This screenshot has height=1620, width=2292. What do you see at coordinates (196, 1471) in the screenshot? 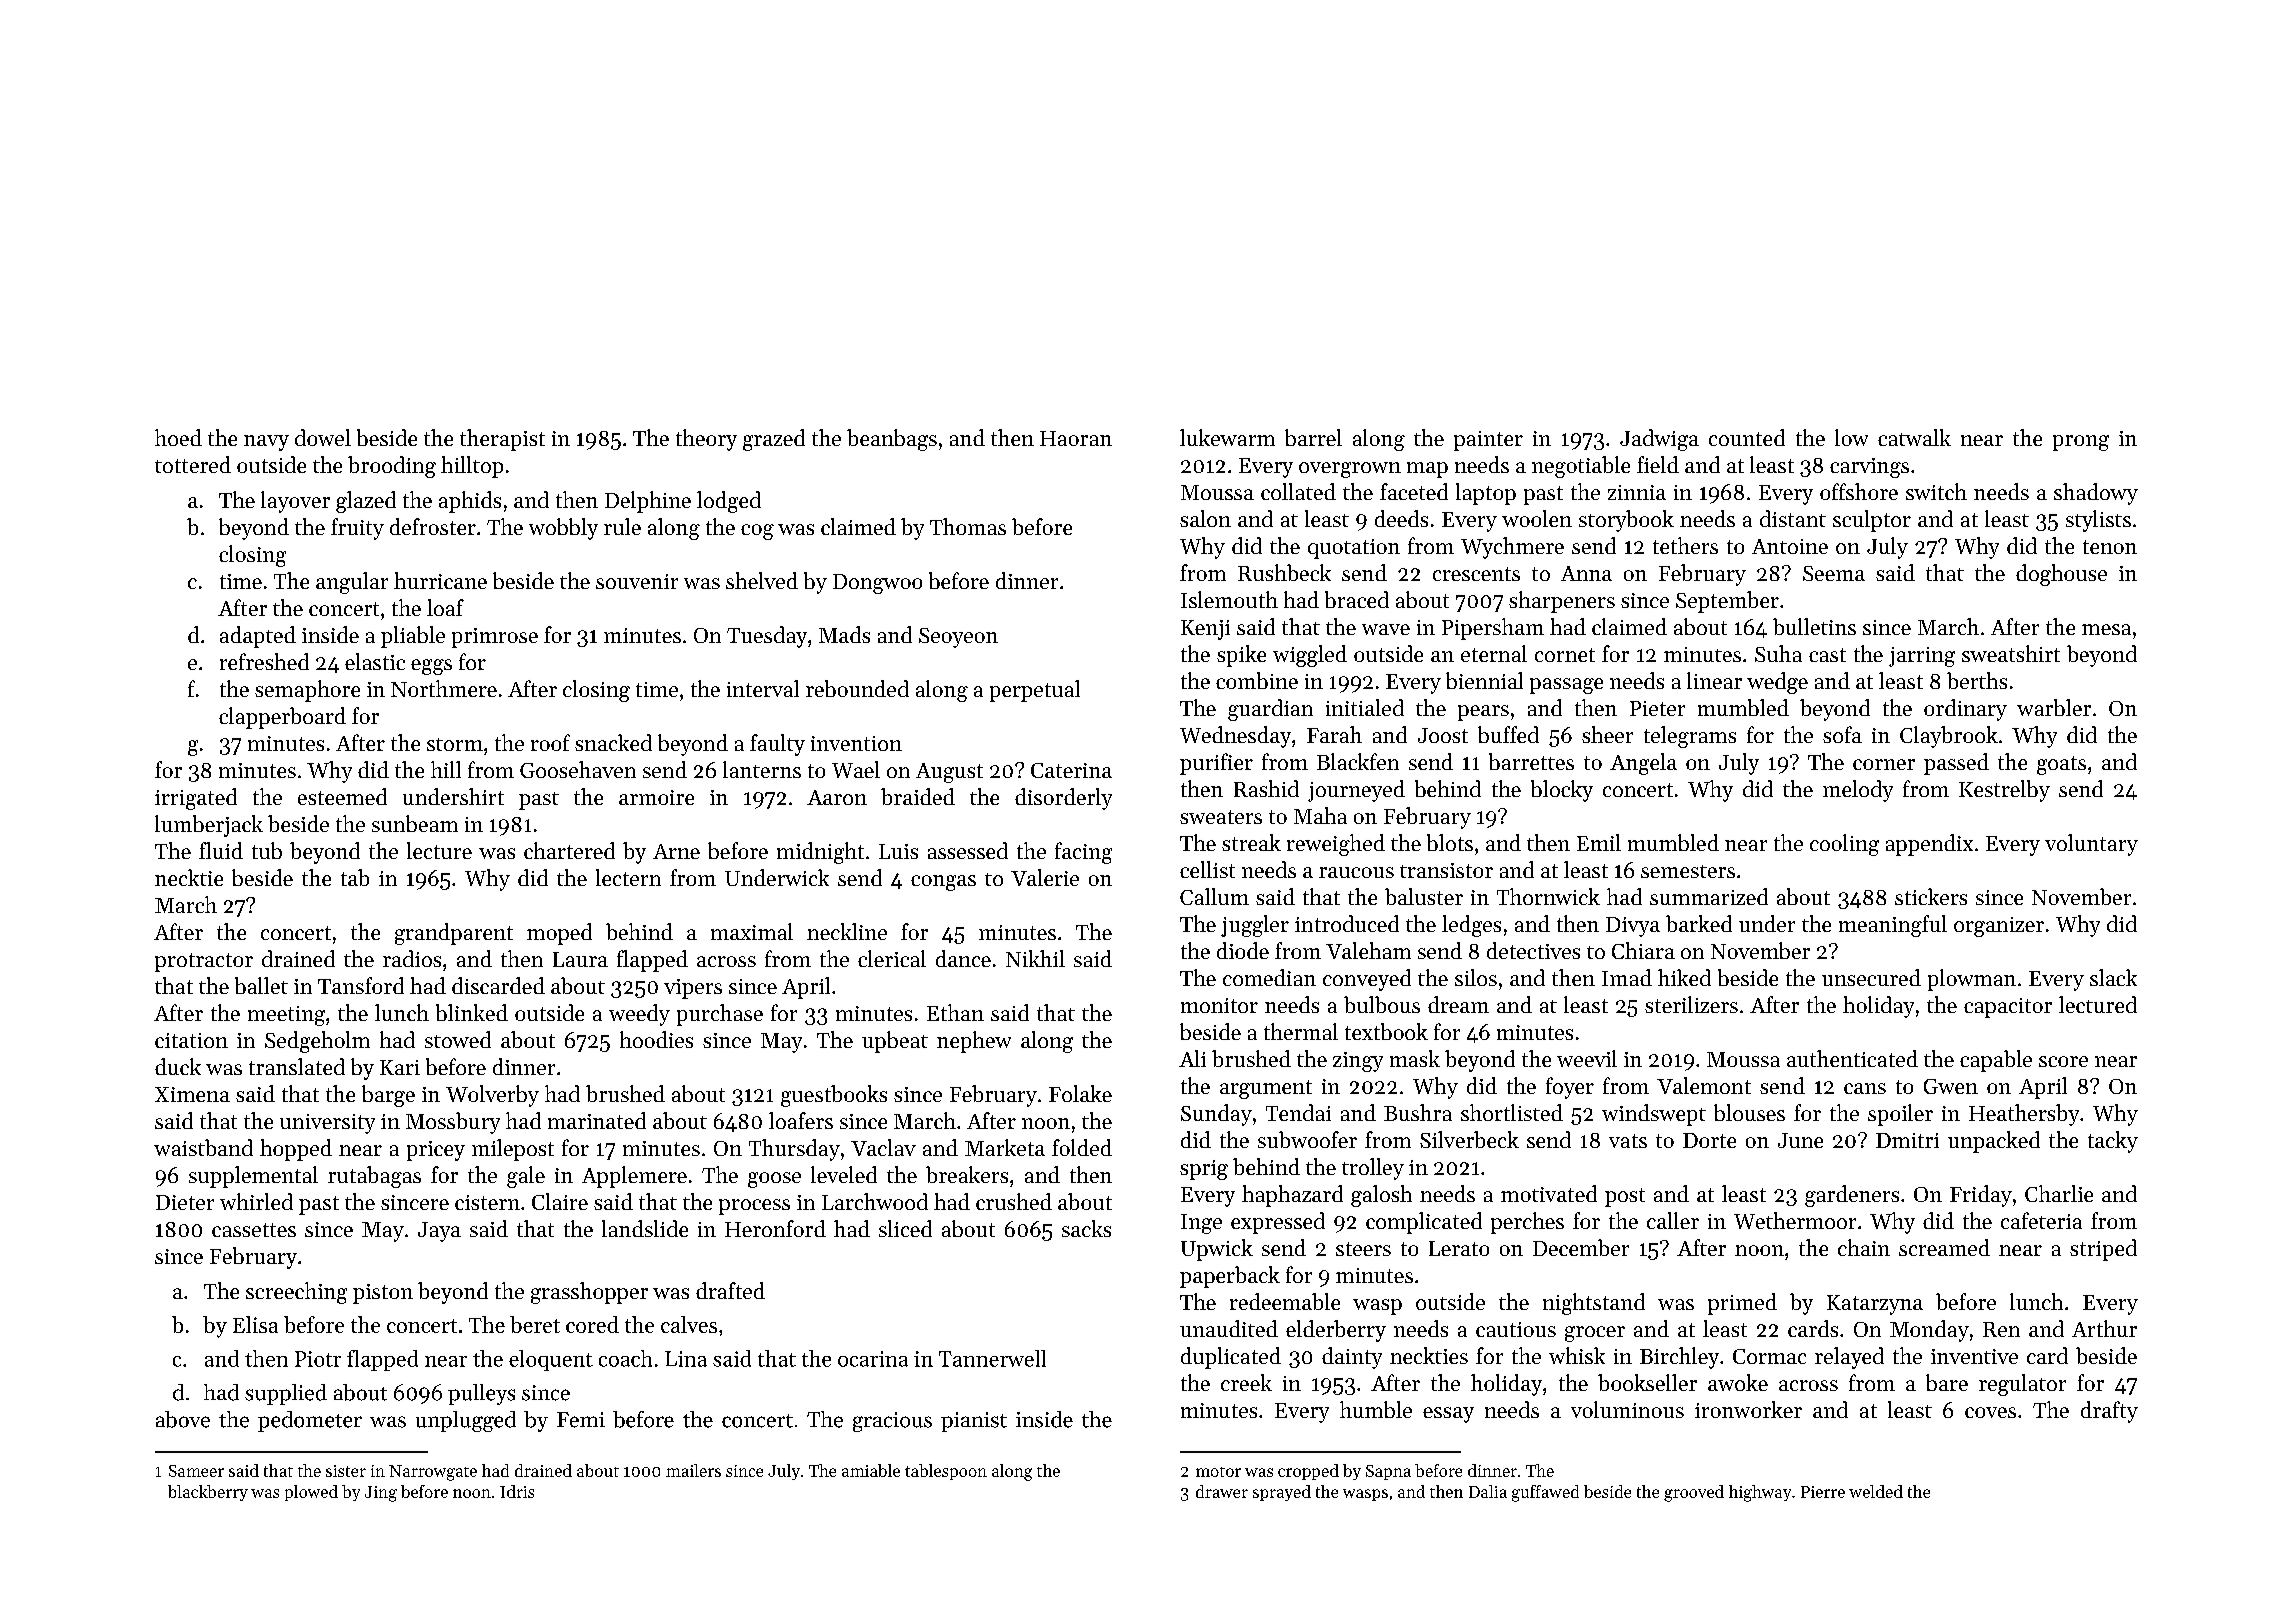
I see `Sameer` at bounding box center [196, 1471].
